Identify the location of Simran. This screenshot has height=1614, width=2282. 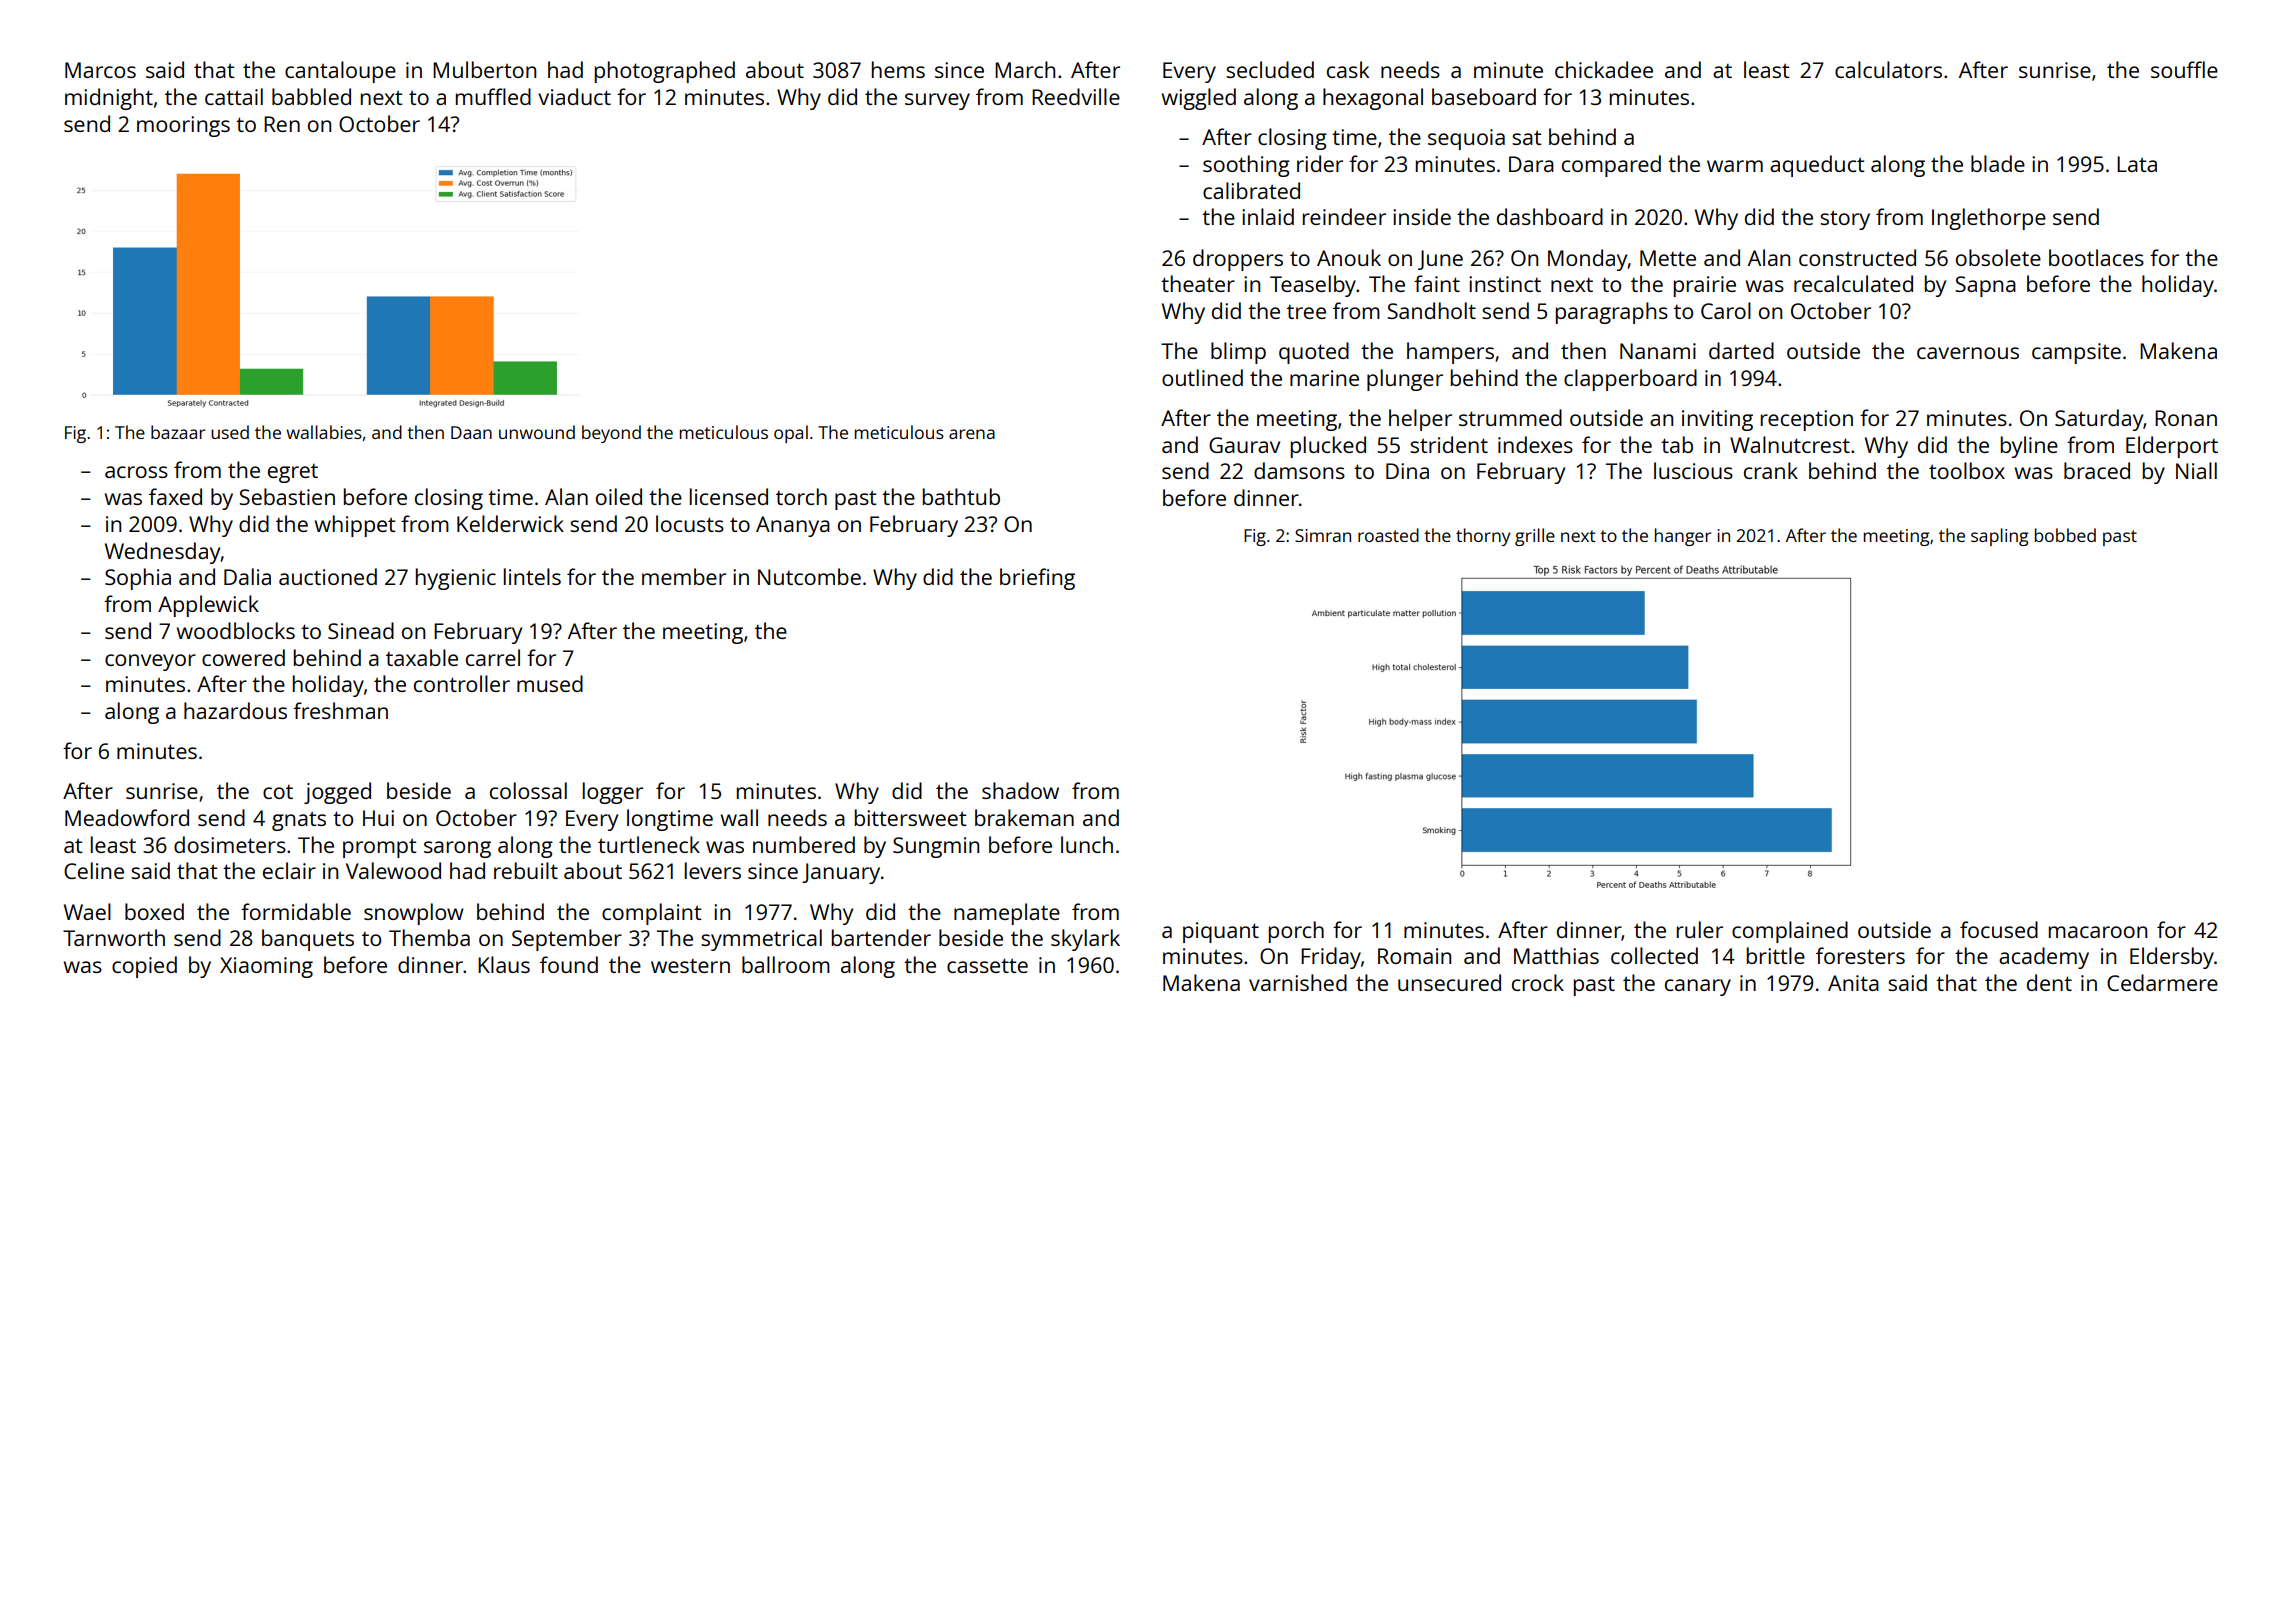
(1323, 535).
